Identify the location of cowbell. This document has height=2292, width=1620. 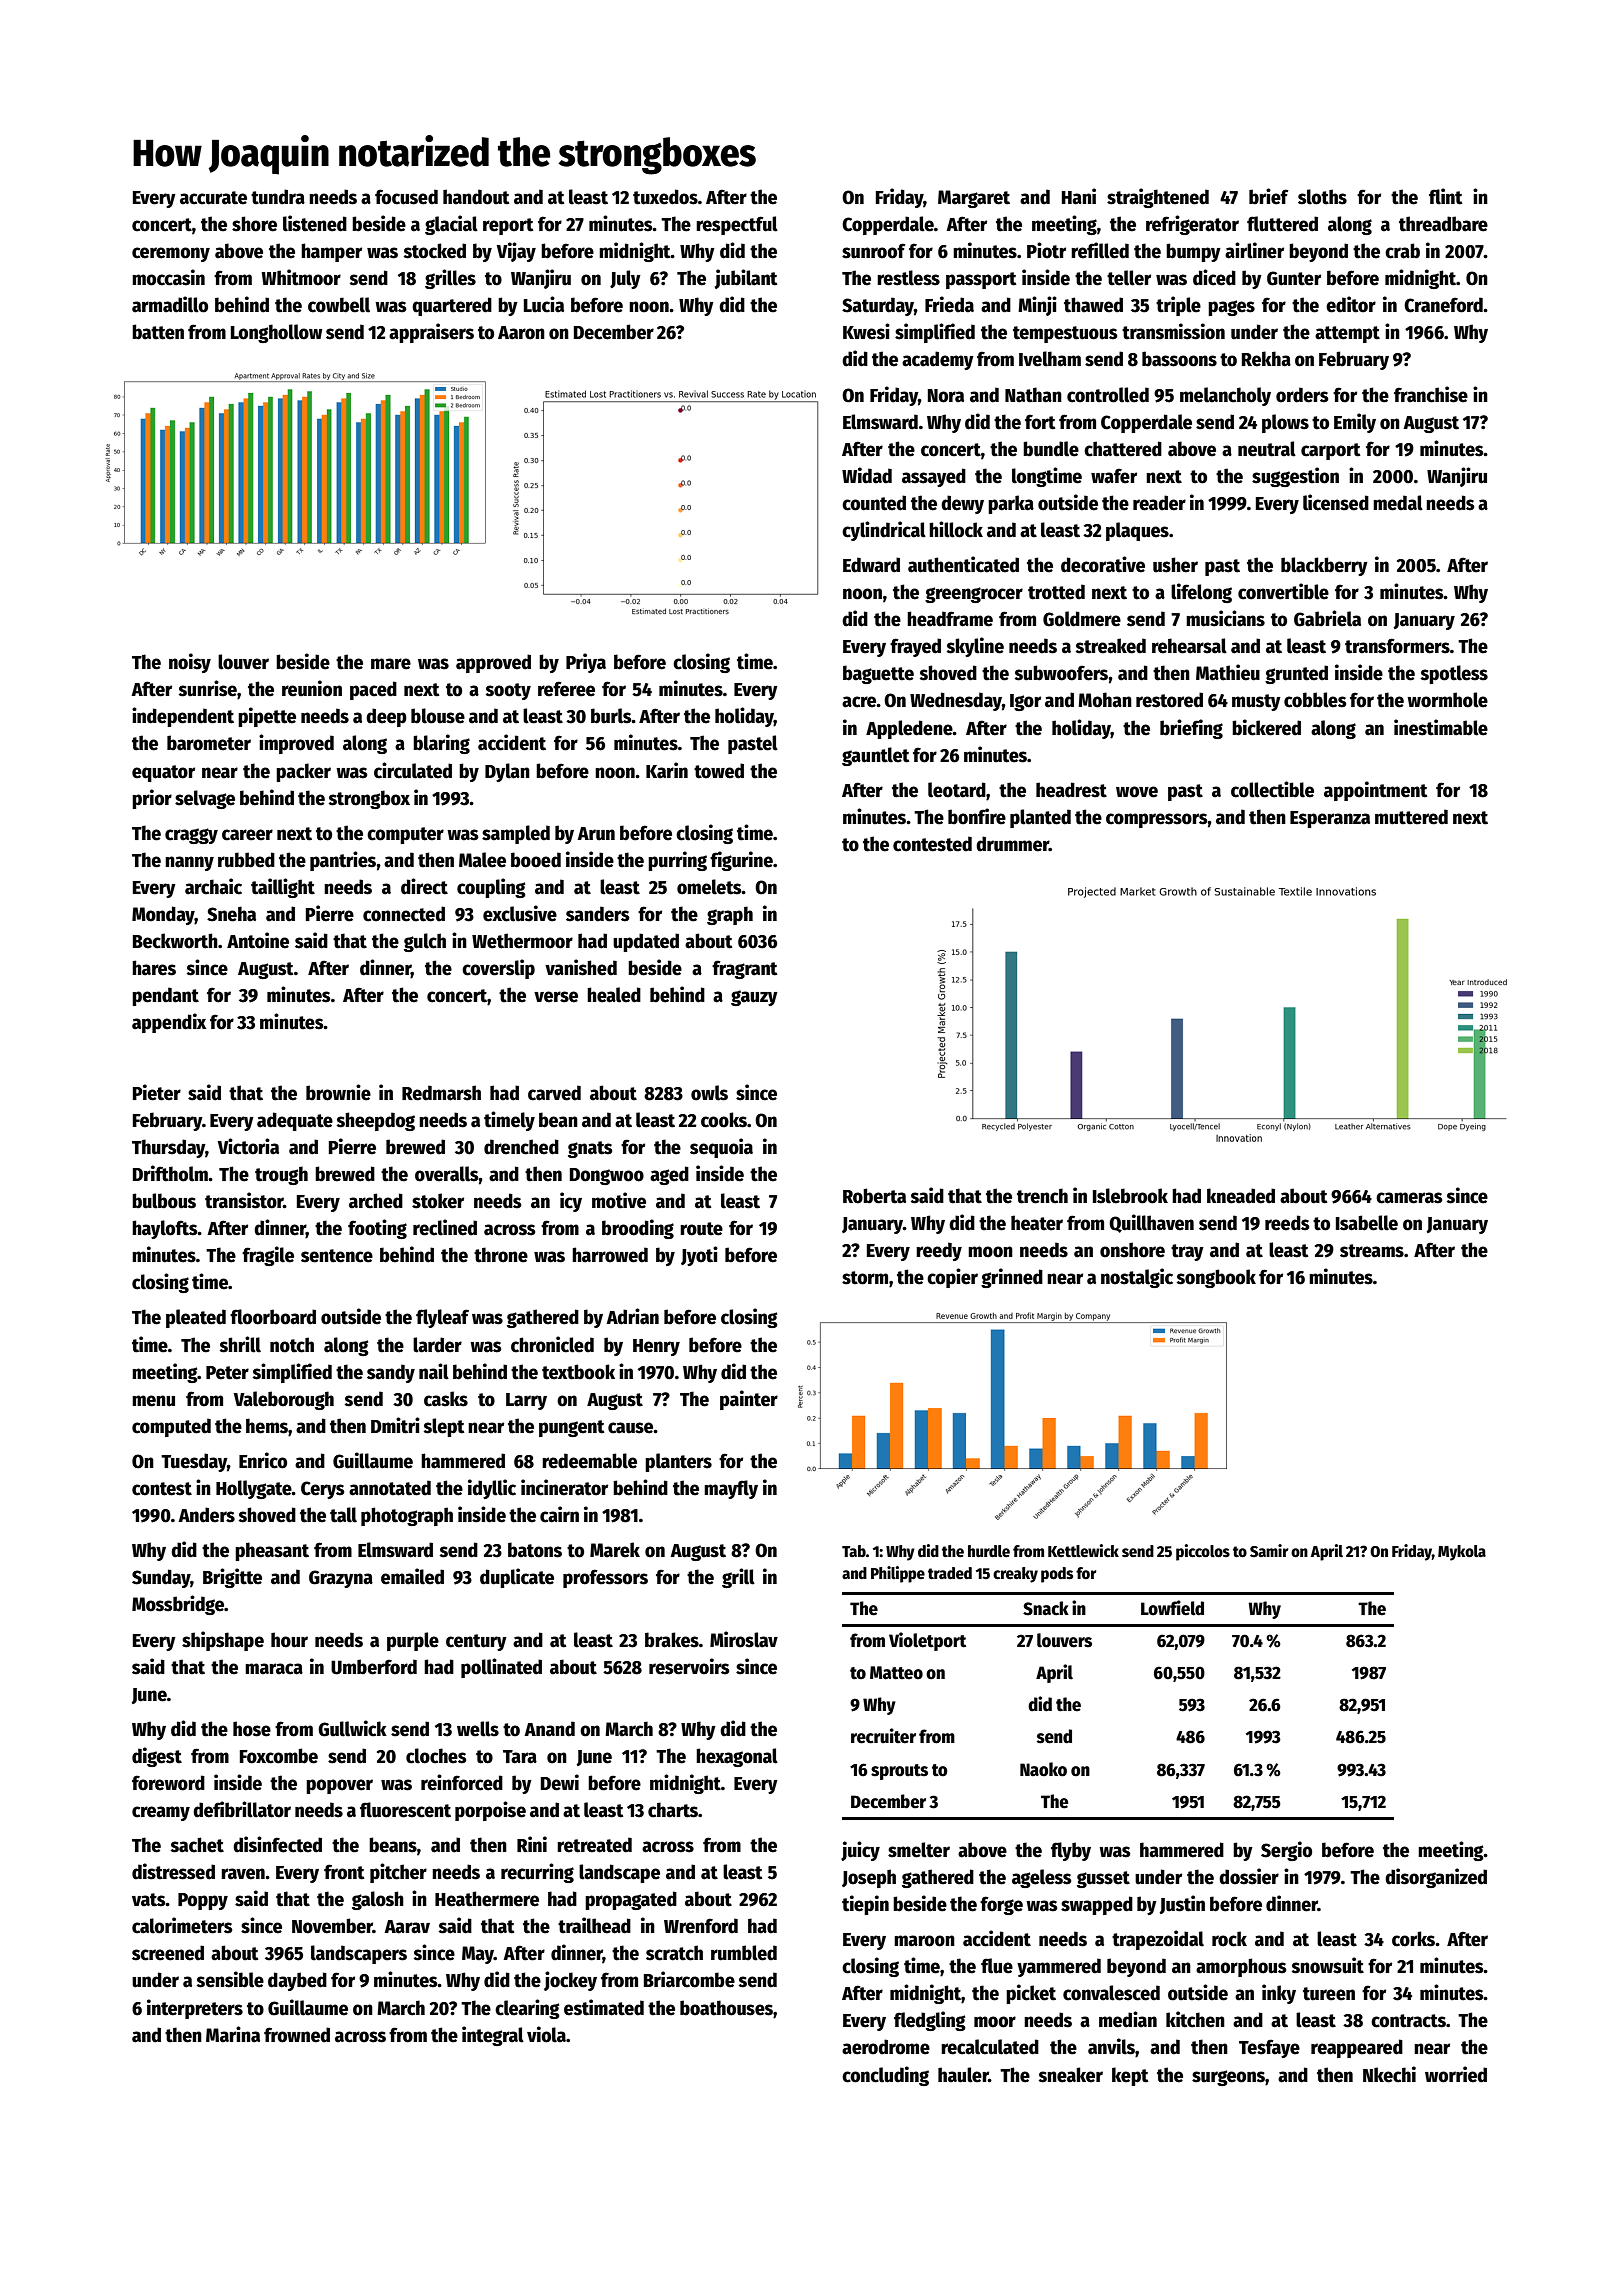
(339, 305).
